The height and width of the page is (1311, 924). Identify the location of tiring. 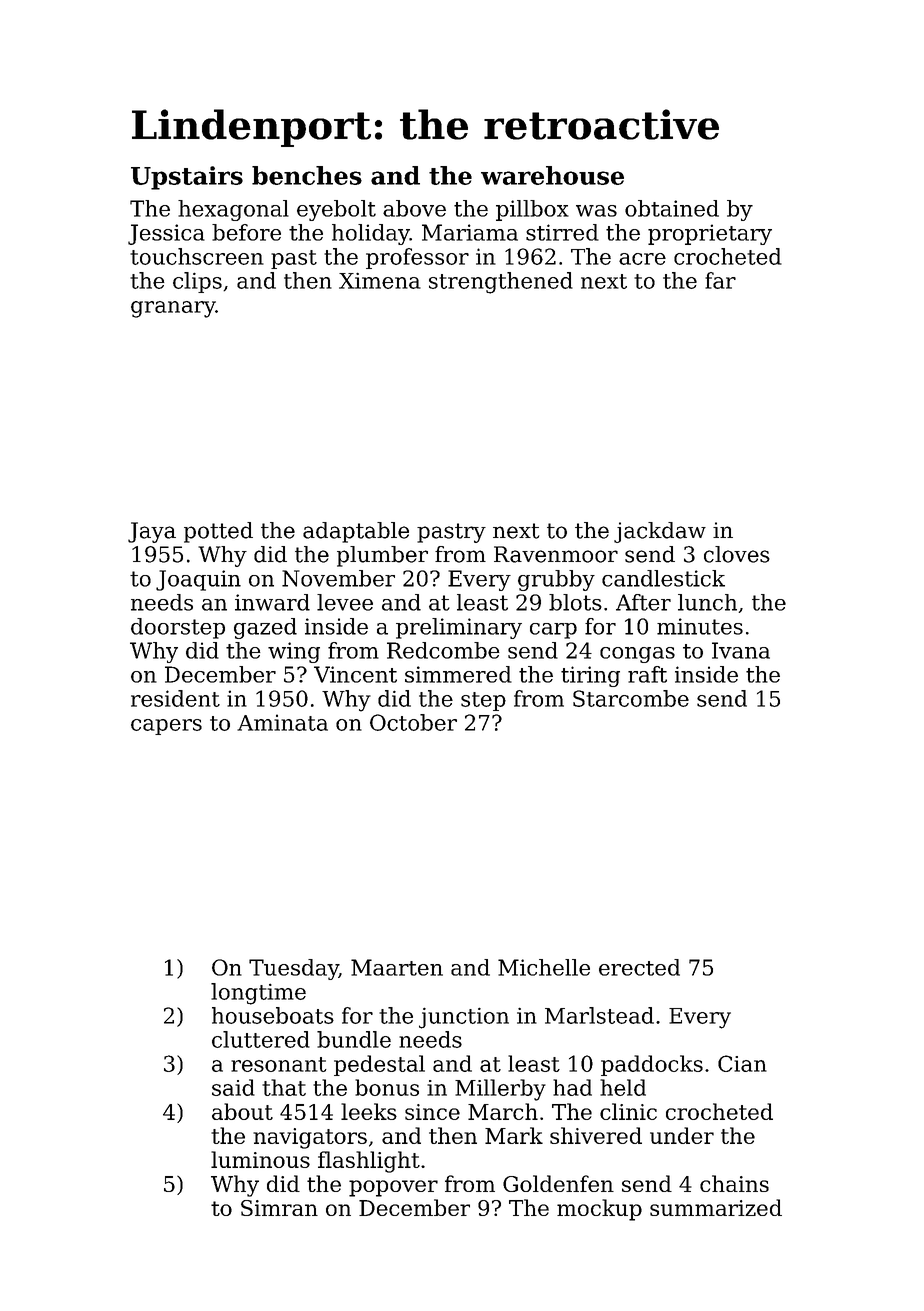
(590, 676).
